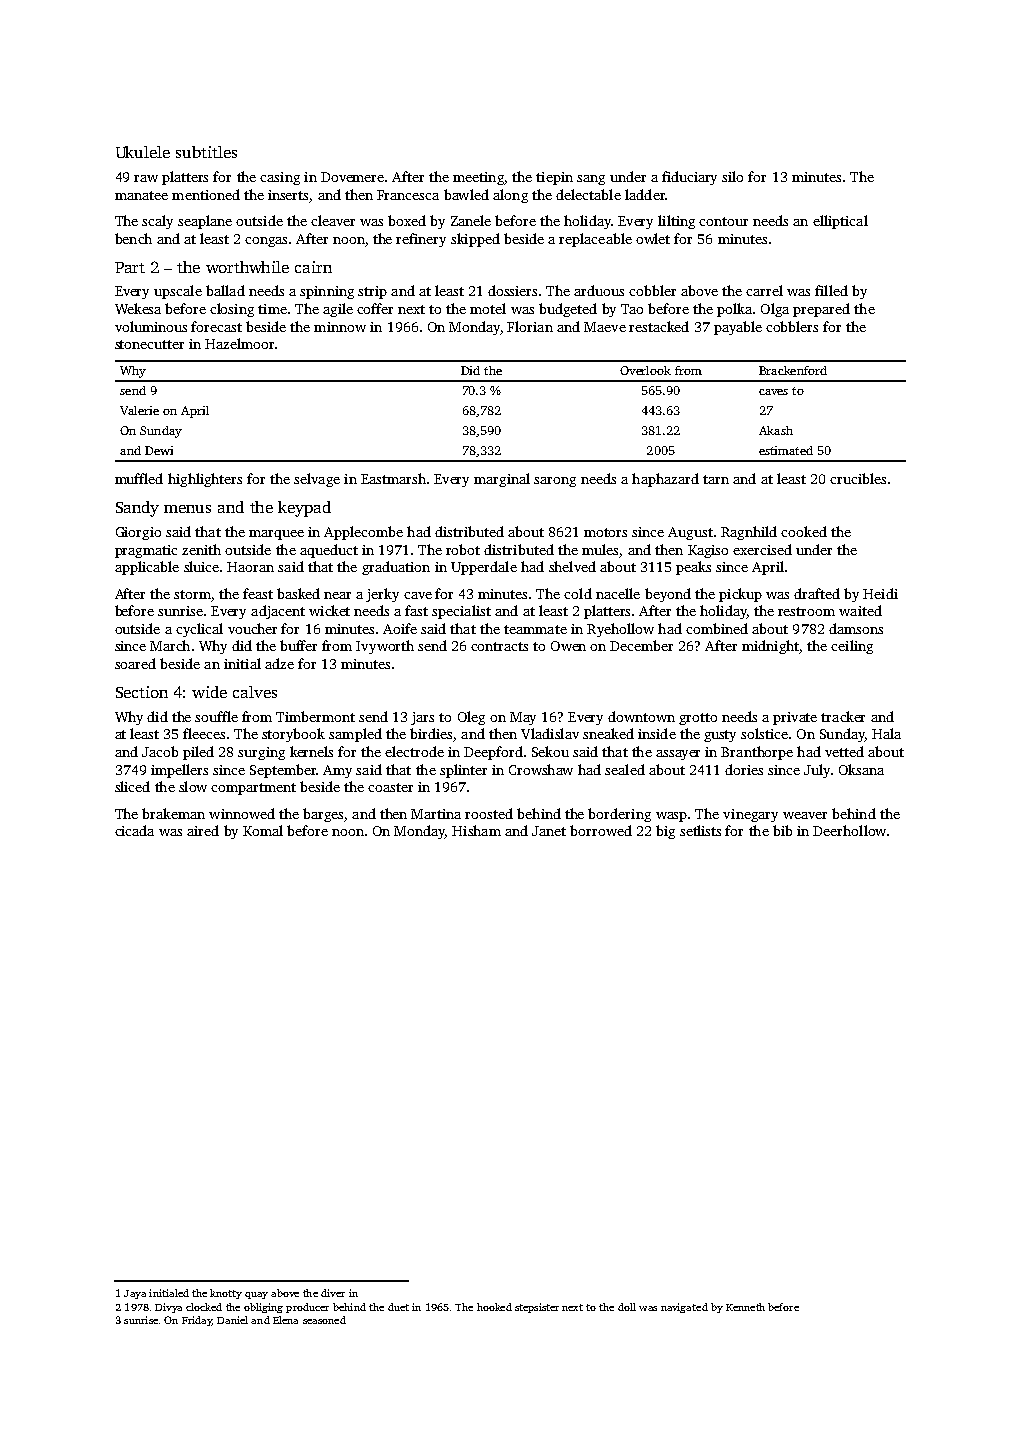 The image size is (1020, 1449). What do you see at coordinates (398, 1307) in the screenshot?
I see `duet` at bounding box center [398, 1307].
